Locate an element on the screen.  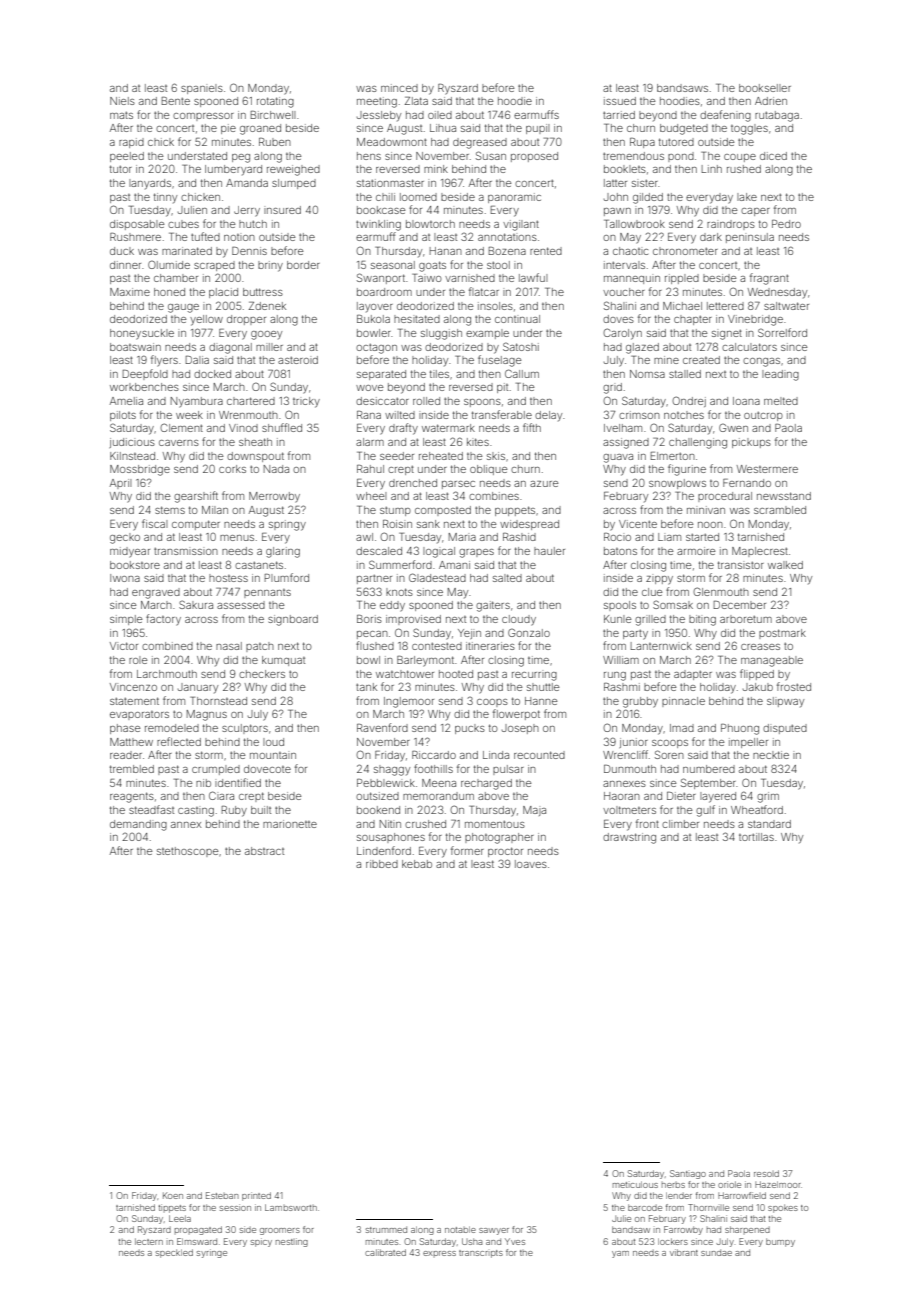
lake is located at coordinates (747, 197).
